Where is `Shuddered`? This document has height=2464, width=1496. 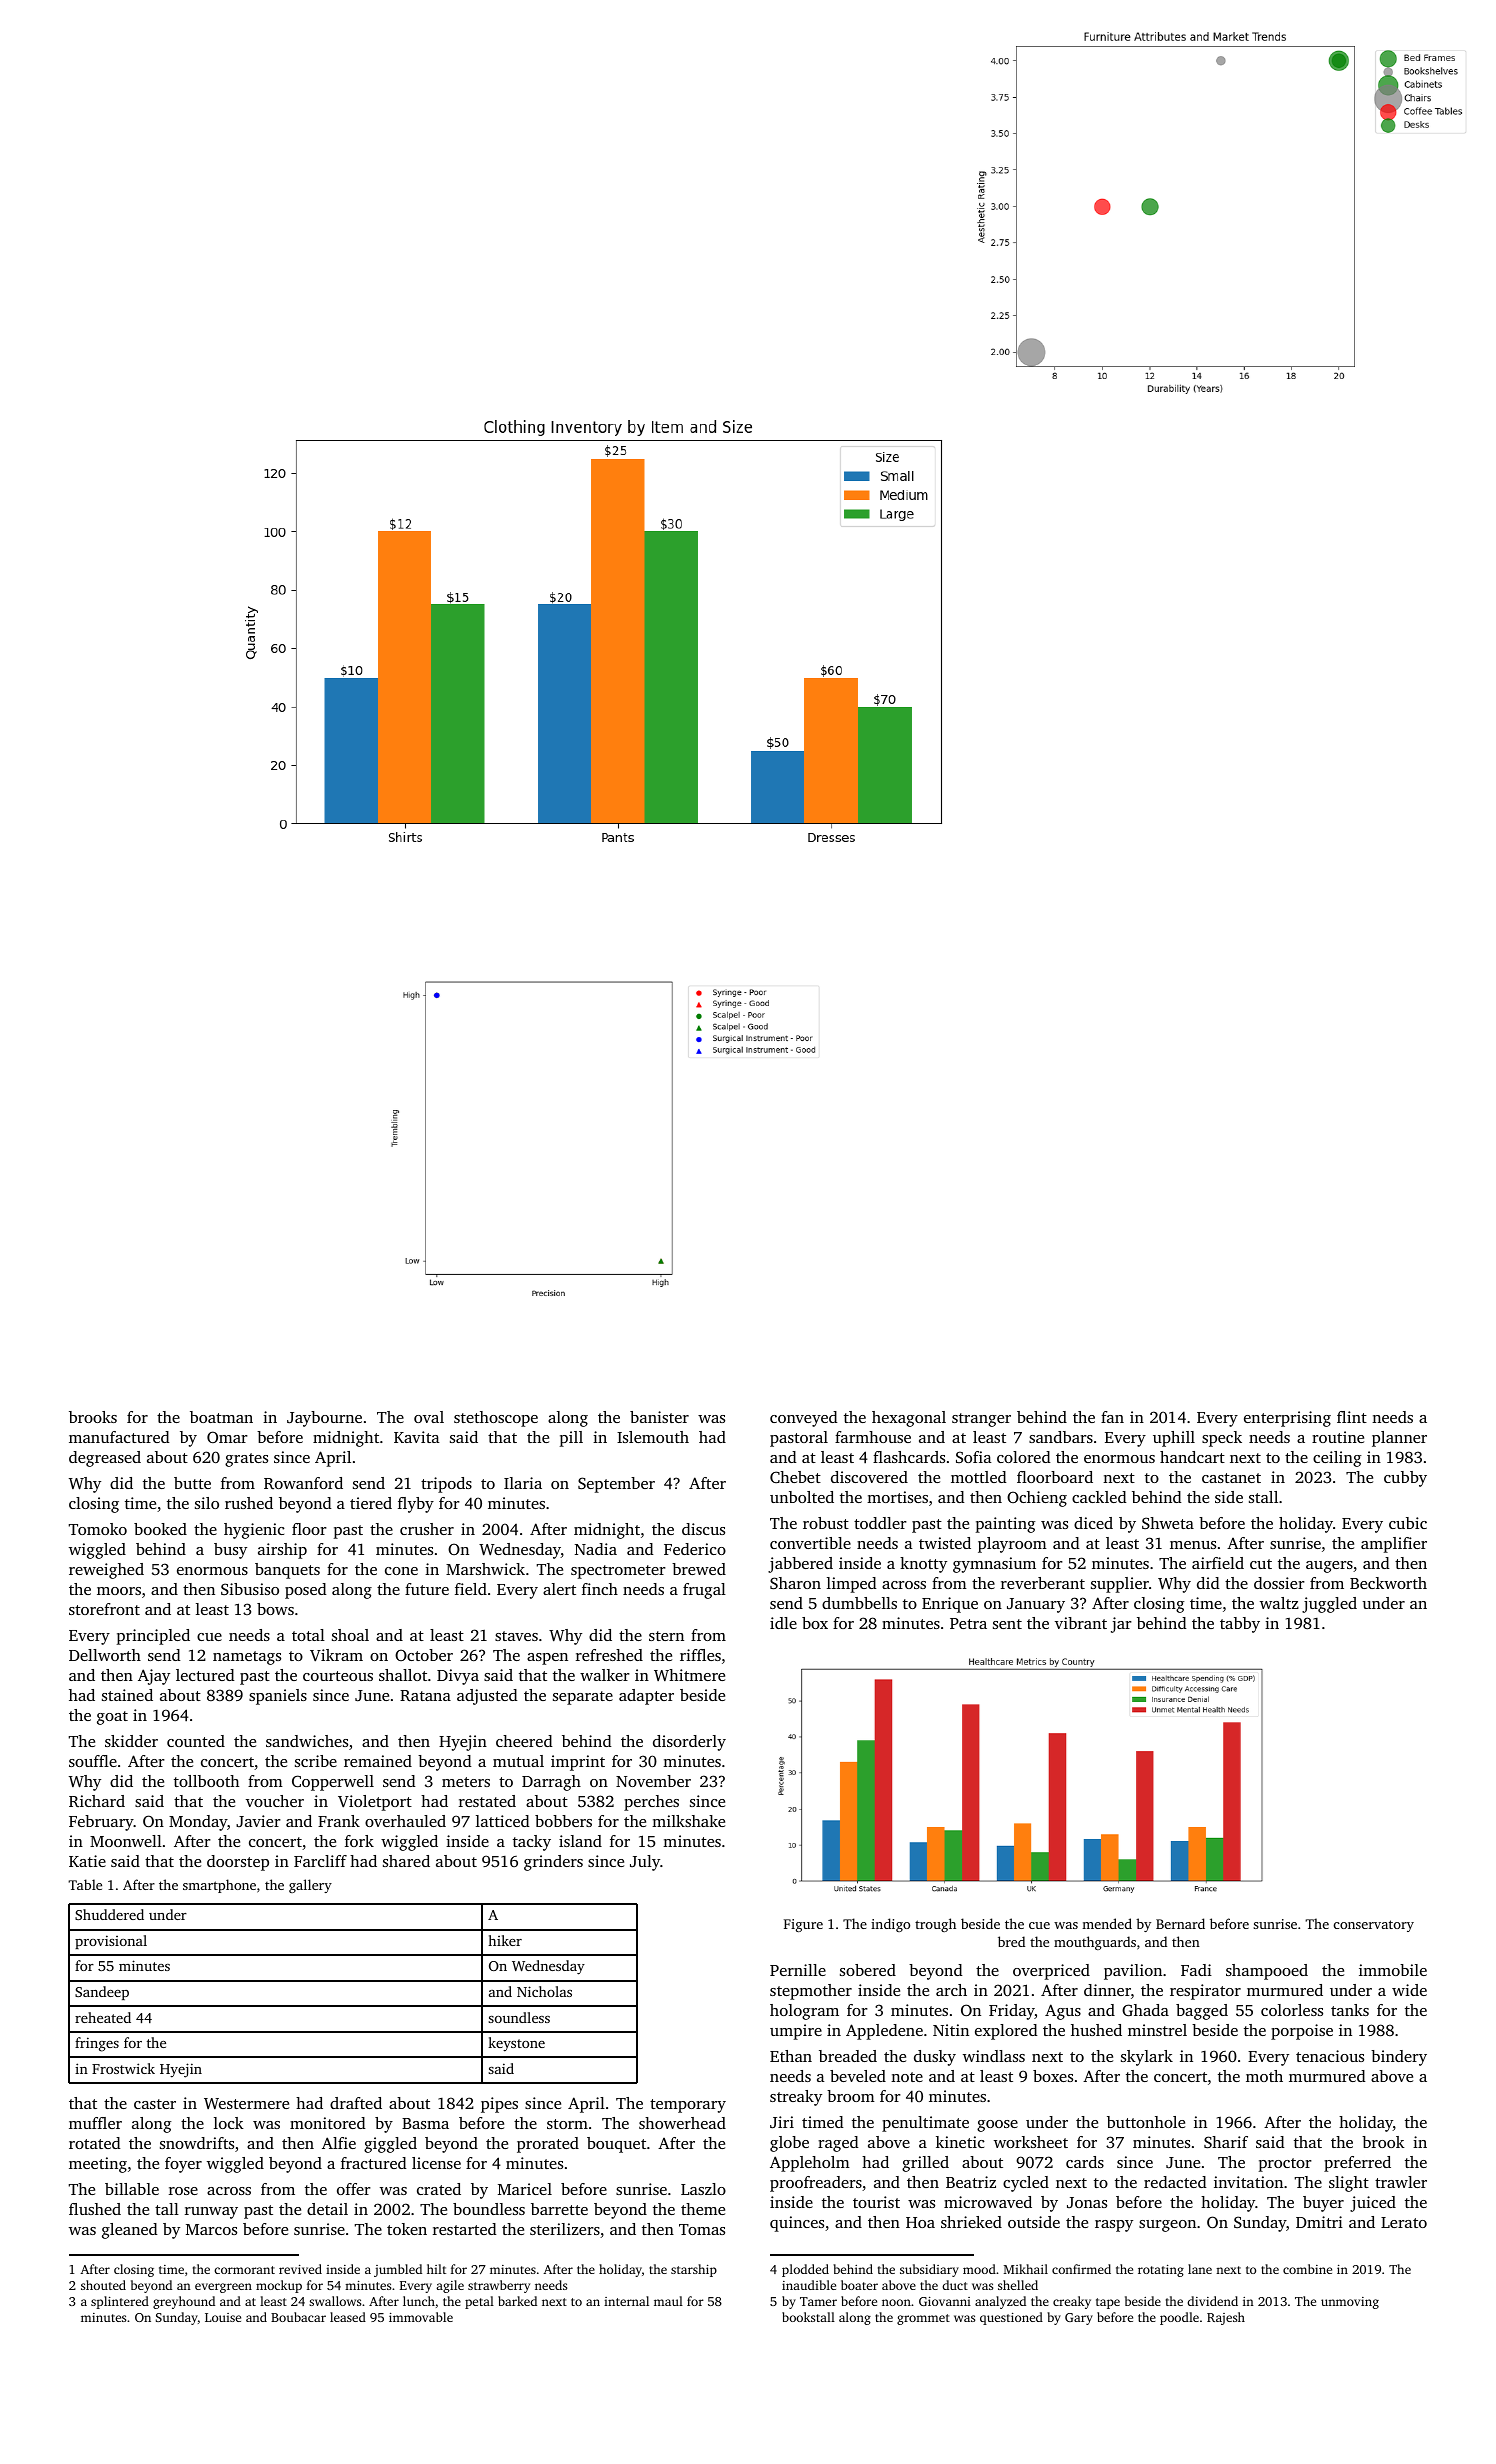
Shuddered is located at coordinates (109, 1914).
